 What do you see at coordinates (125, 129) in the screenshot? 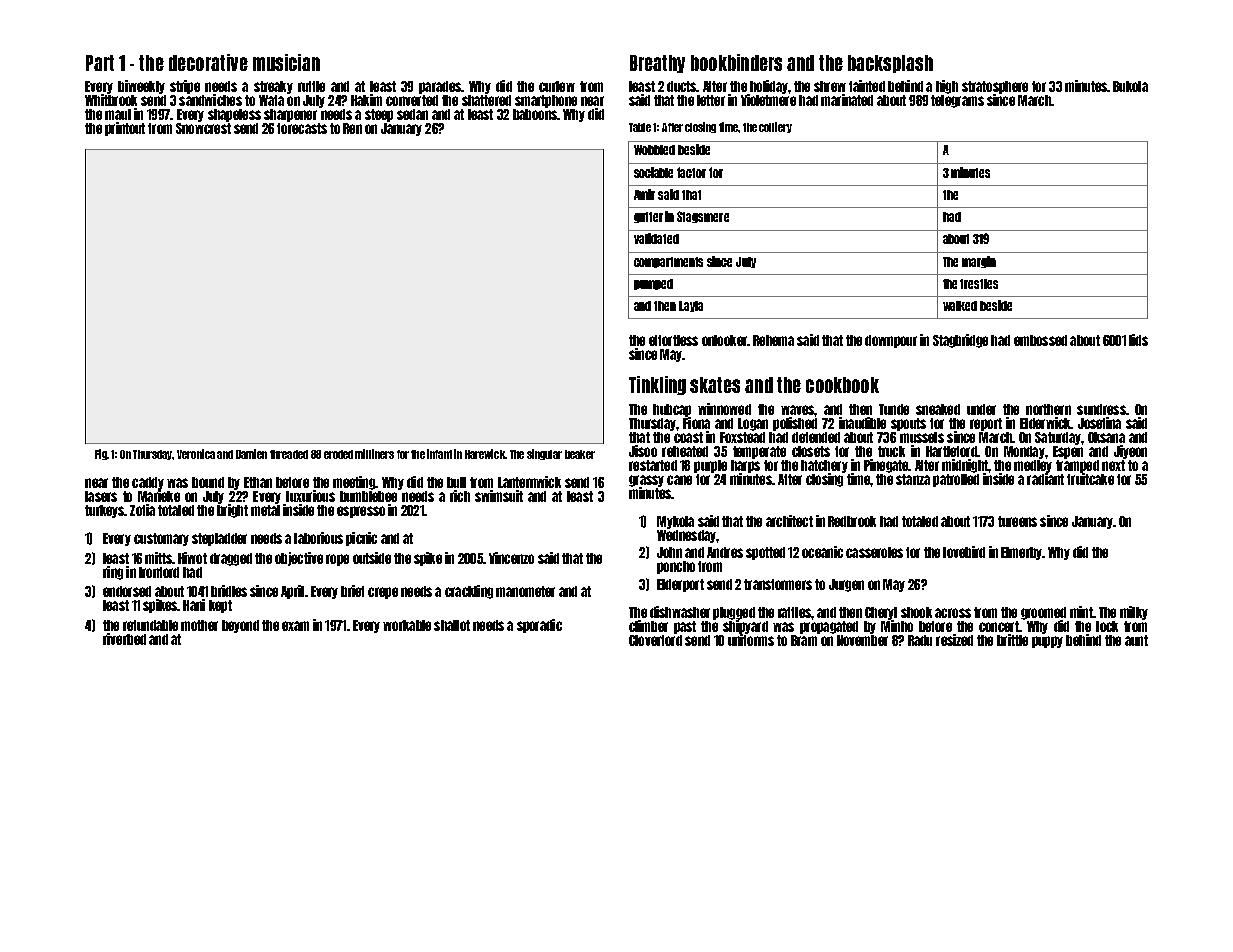
I see `printout` at bounding box center [125, 129].
